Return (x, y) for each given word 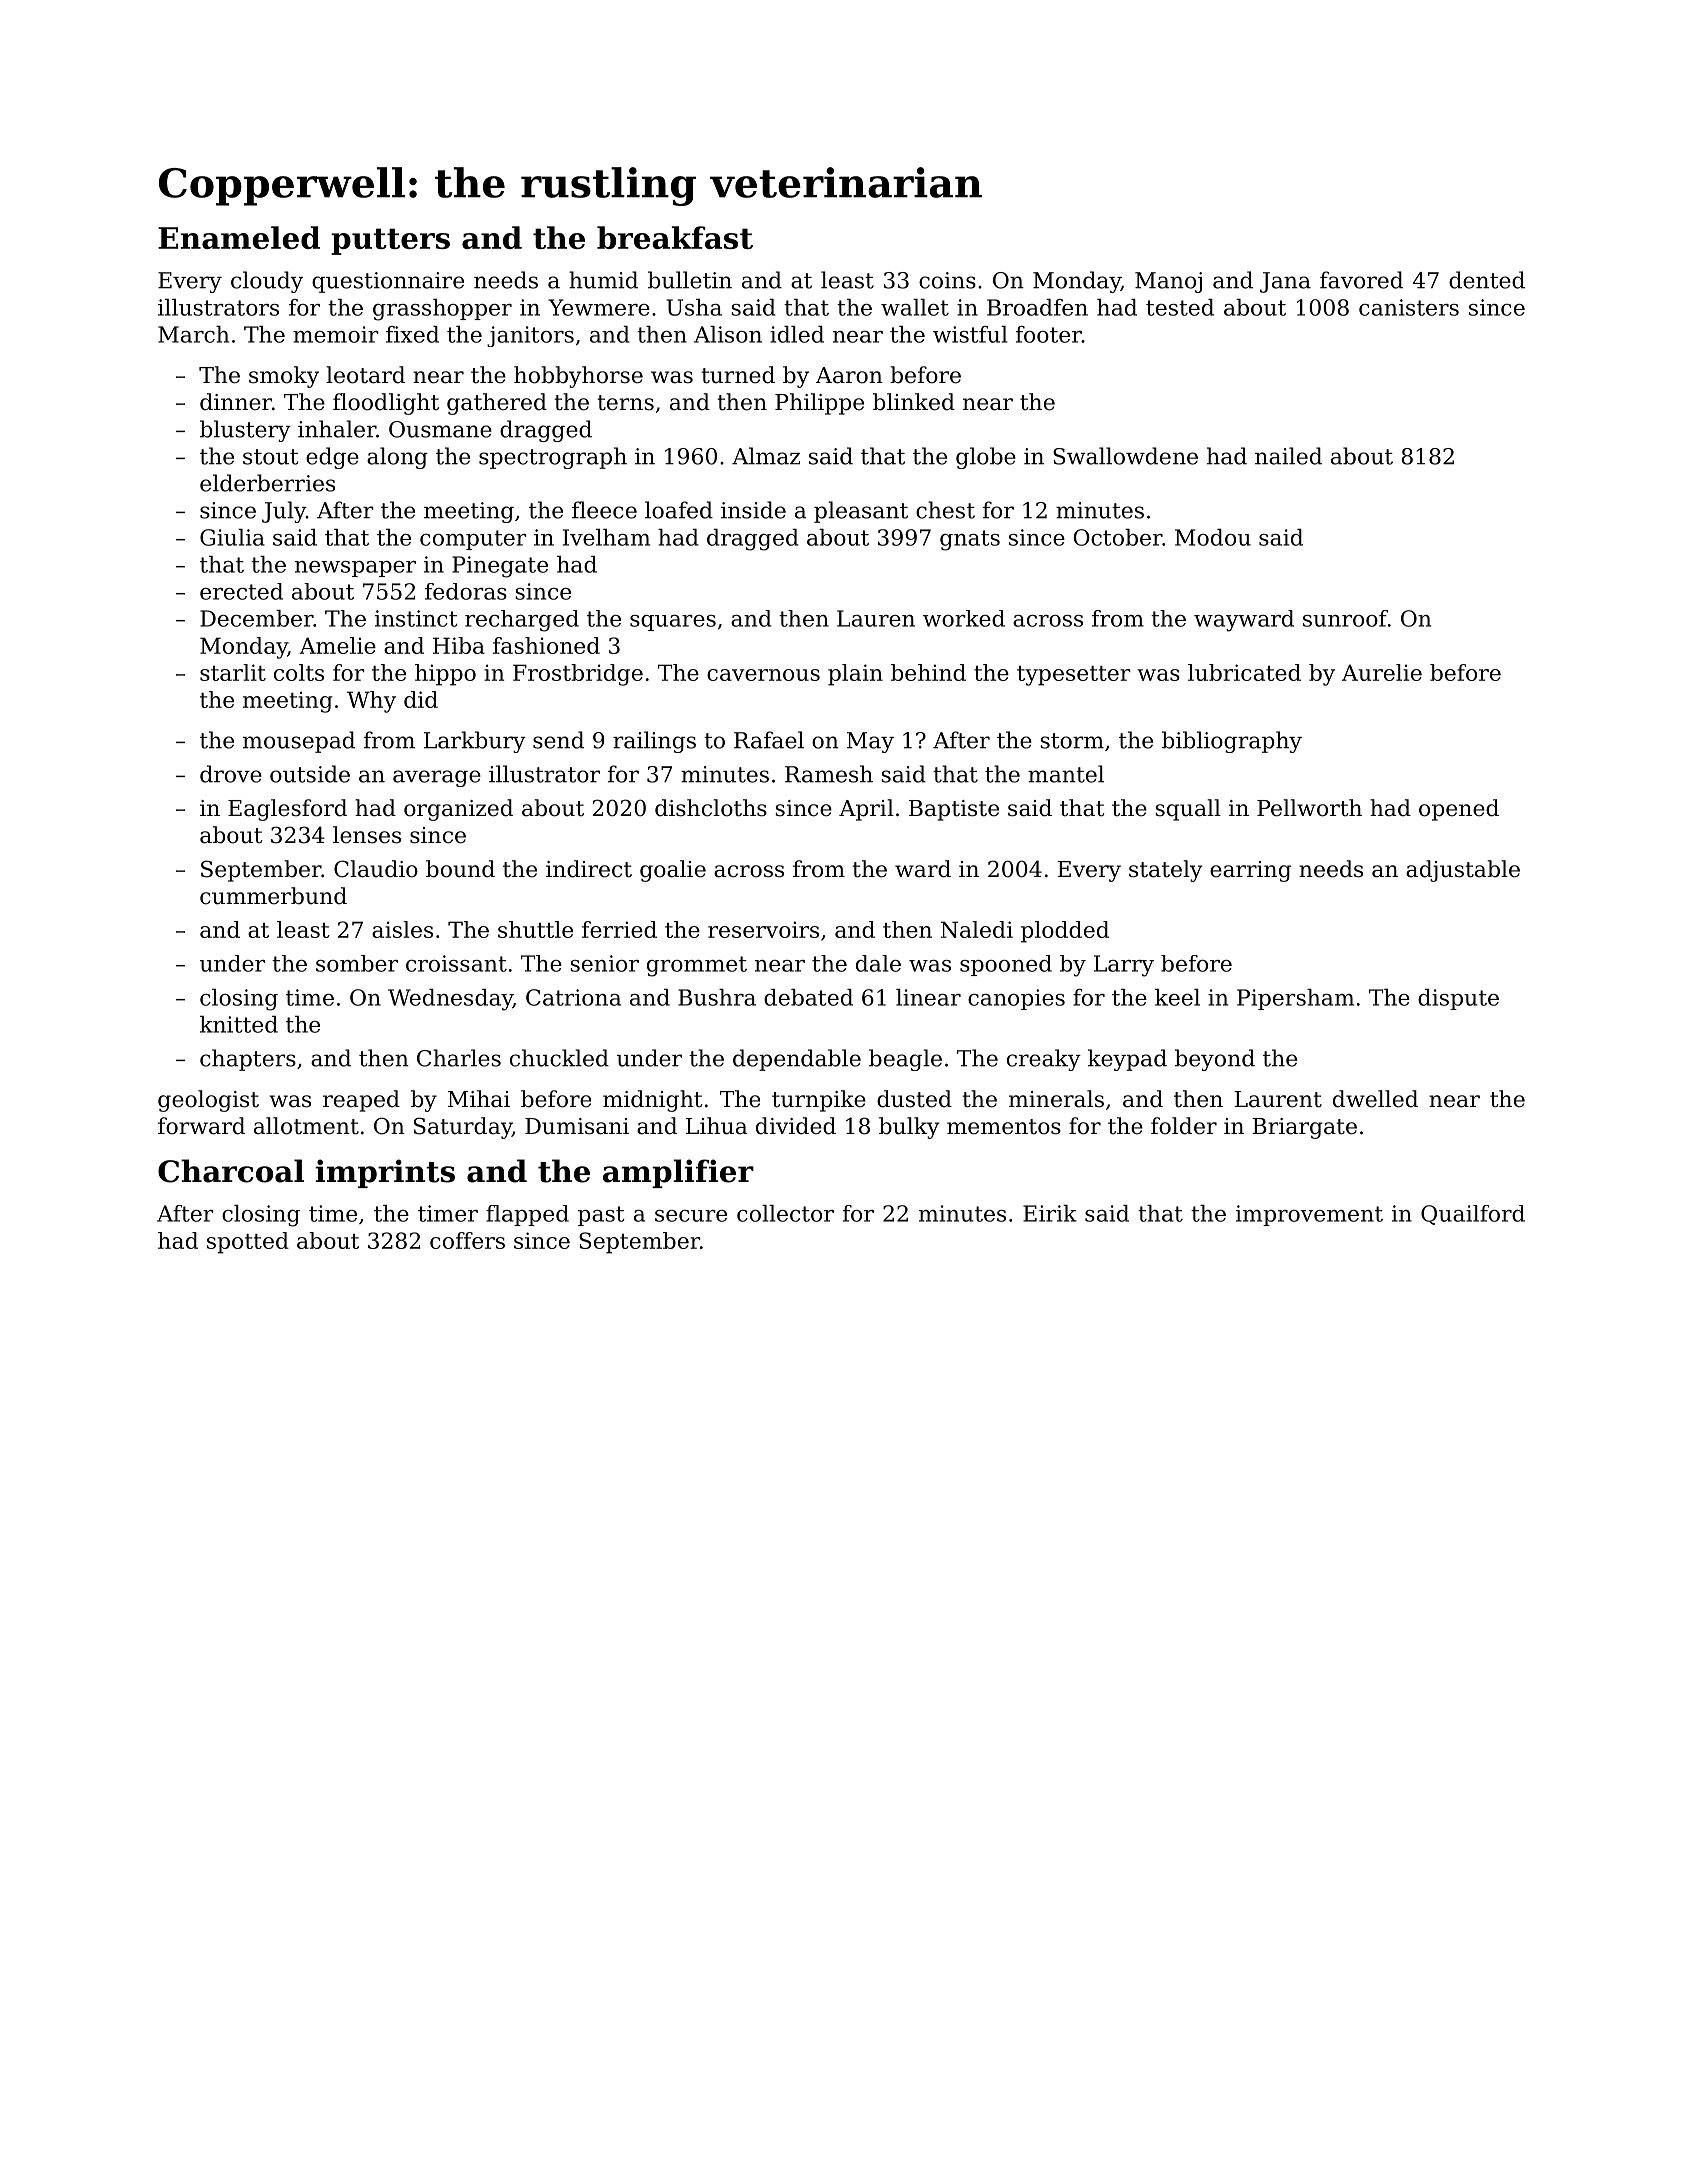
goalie (673, 871)
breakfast (675, 237)
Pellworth (1309, 808)
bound (460, 869)
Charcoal (231, 1171)
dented (1487, 280)
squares (673, 623)
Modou (1213, 537)
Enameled (239, 237)
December (256, 618)
